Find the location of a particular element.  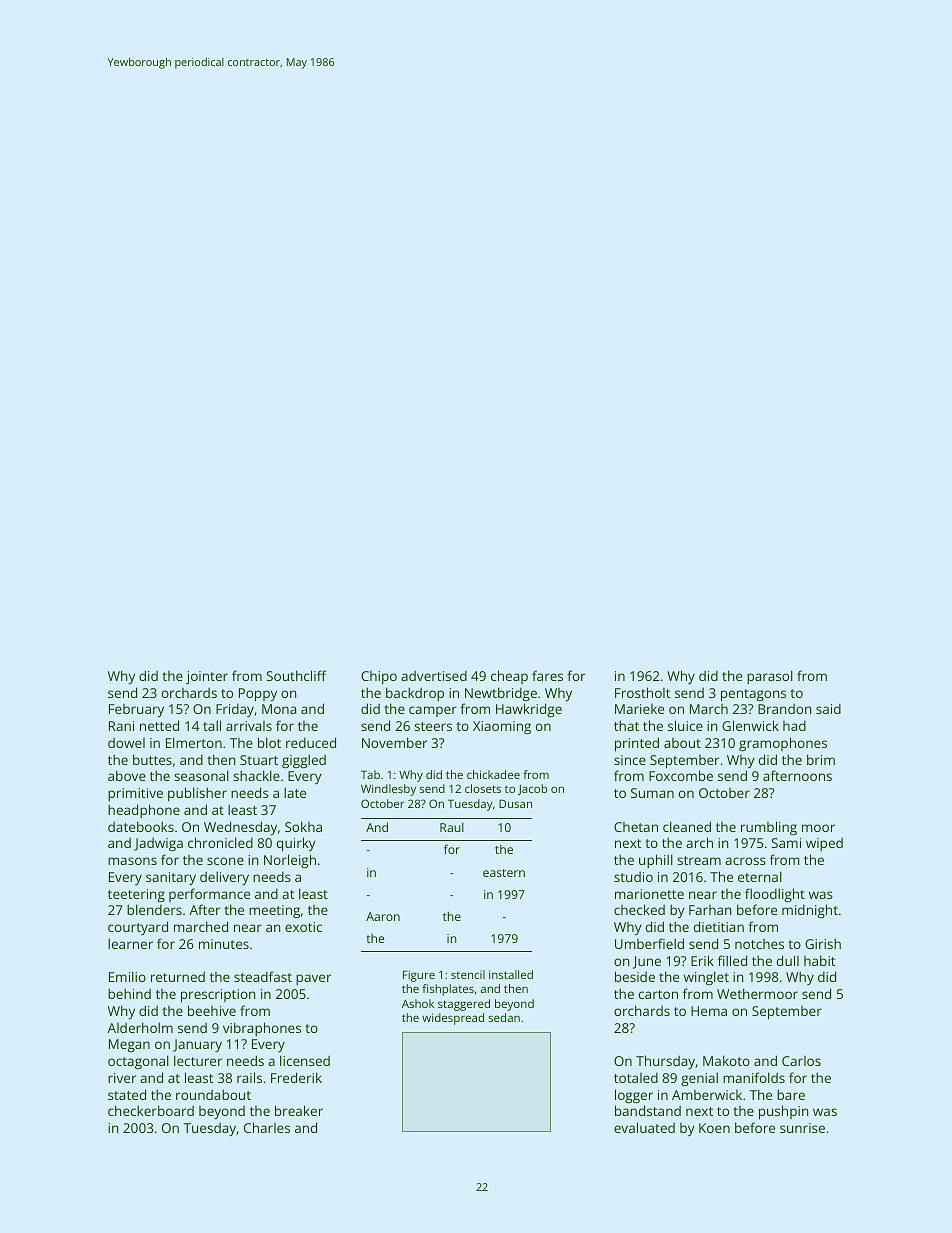

Charles is located at coordinates (267, 1127).
